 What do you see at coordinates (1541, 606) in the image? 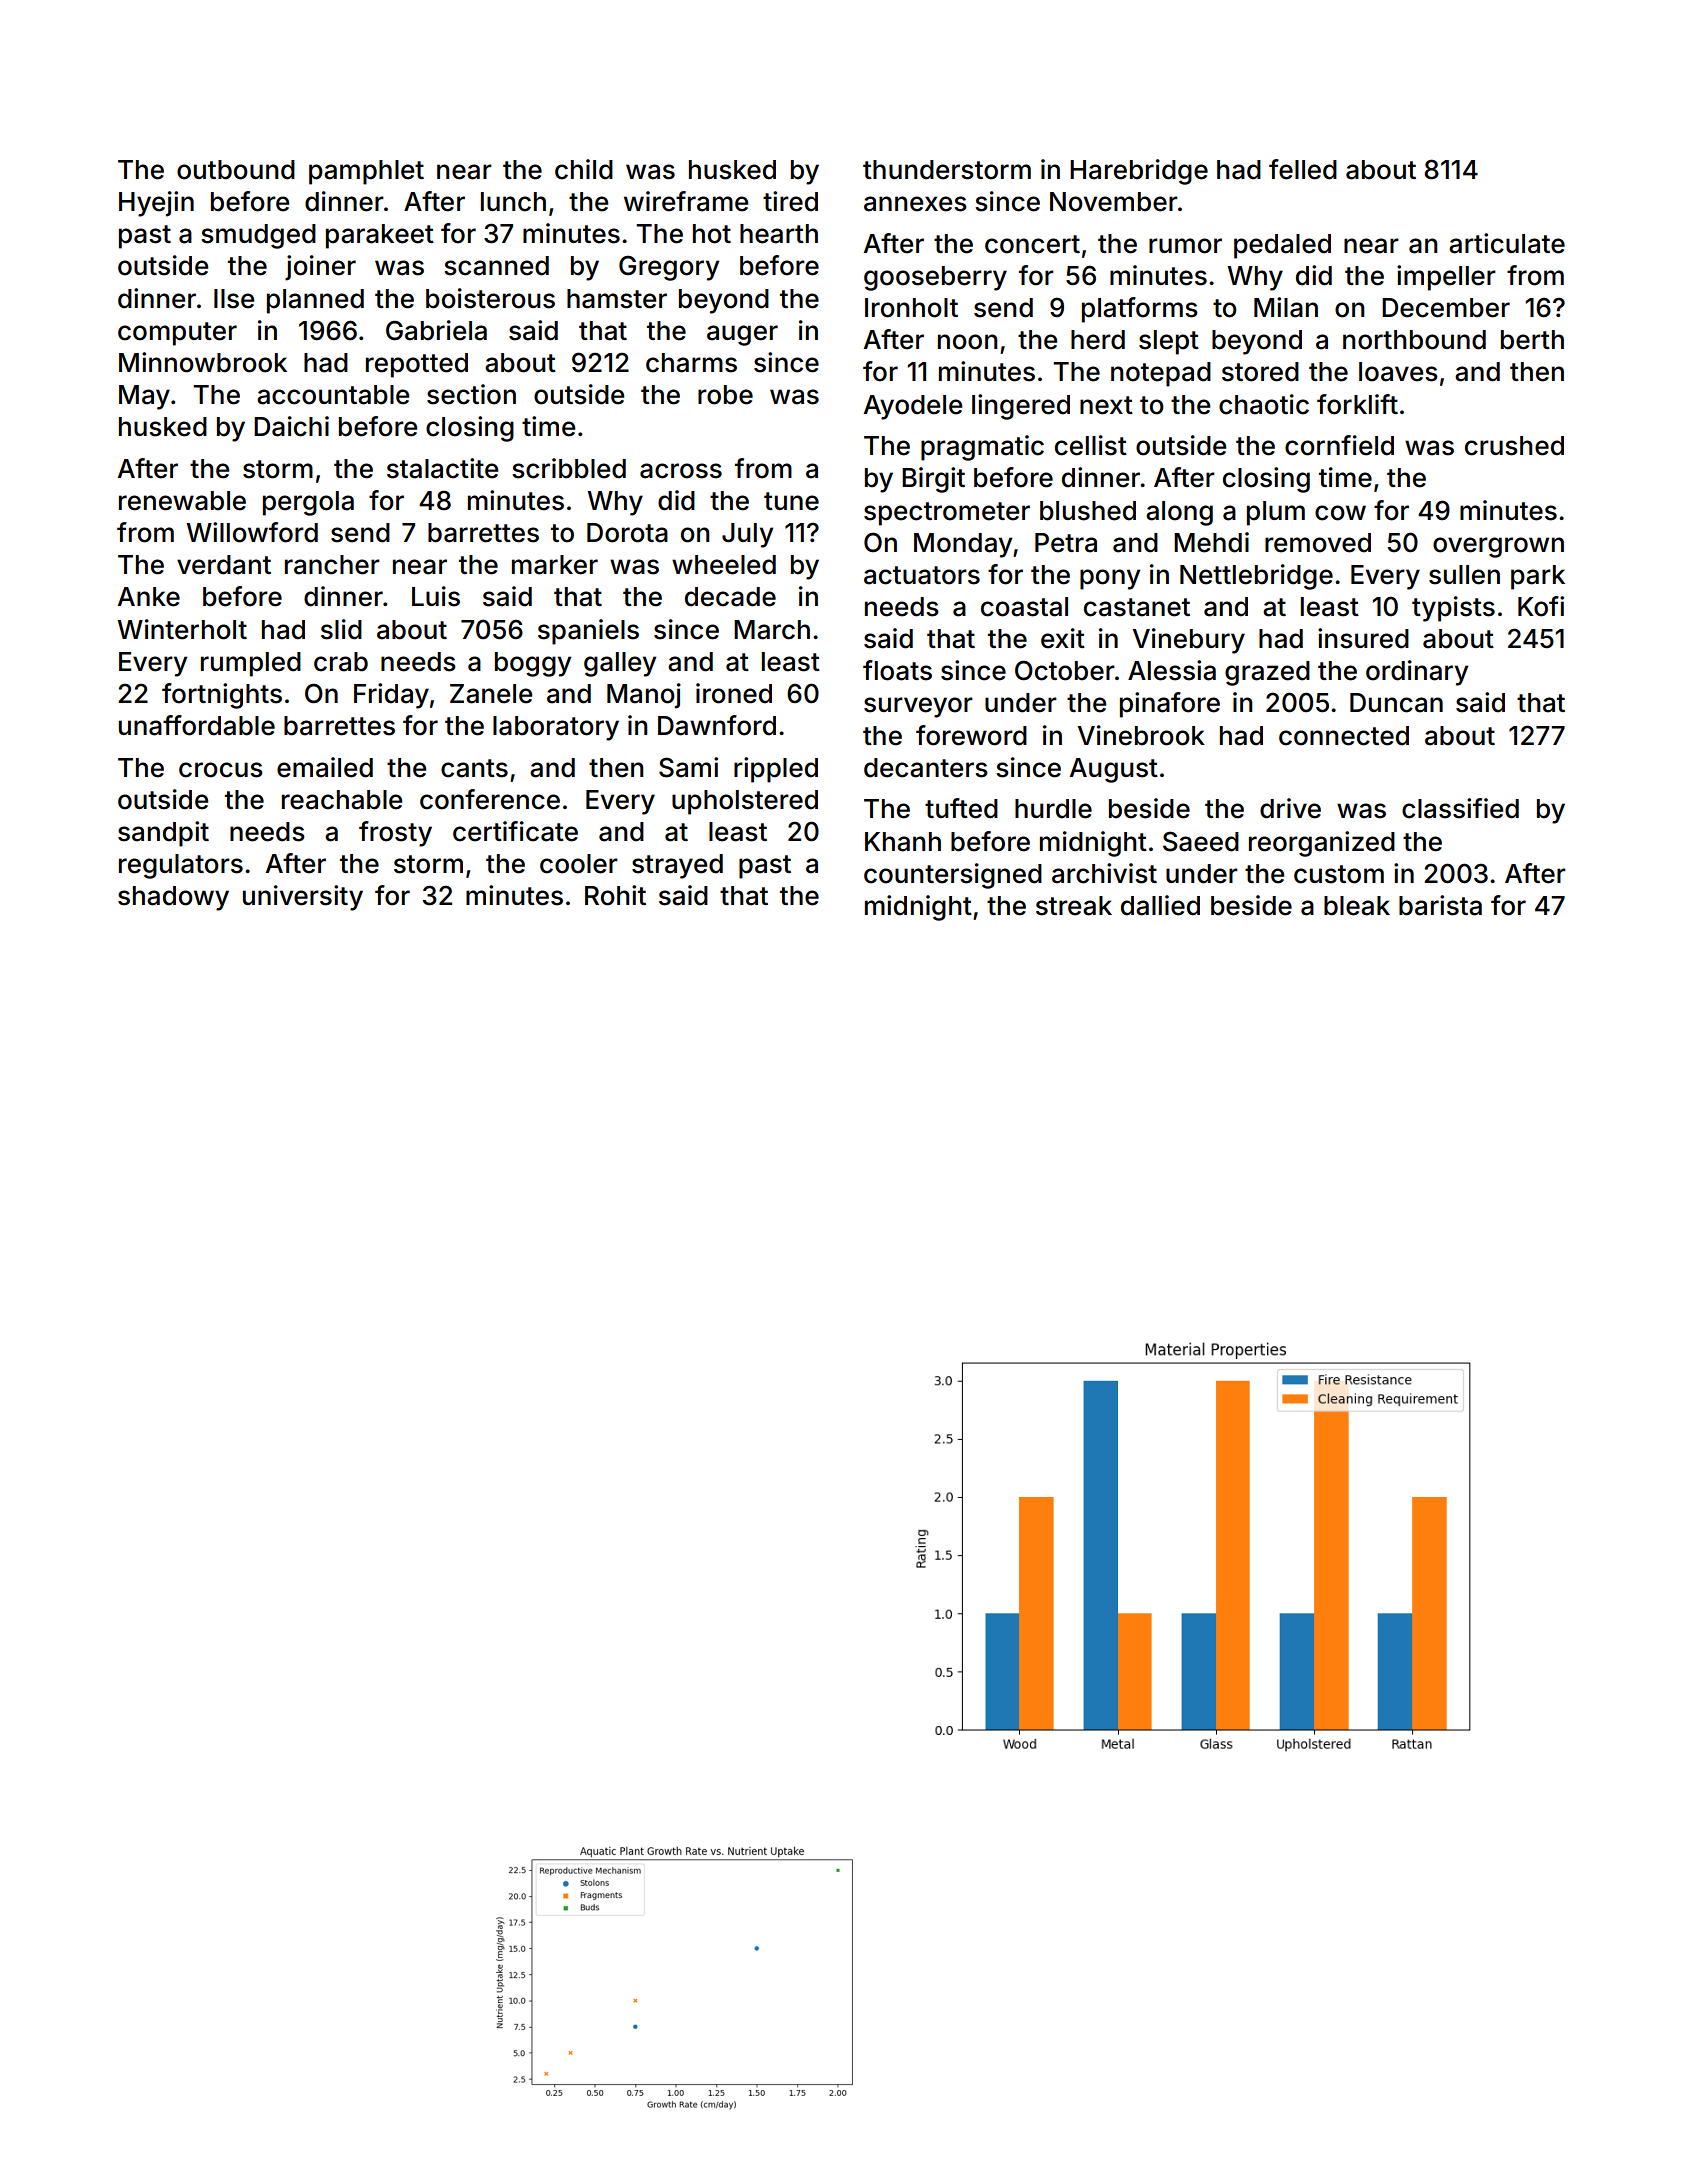
I see `Kofi` at bounding box center [1541, 606].
